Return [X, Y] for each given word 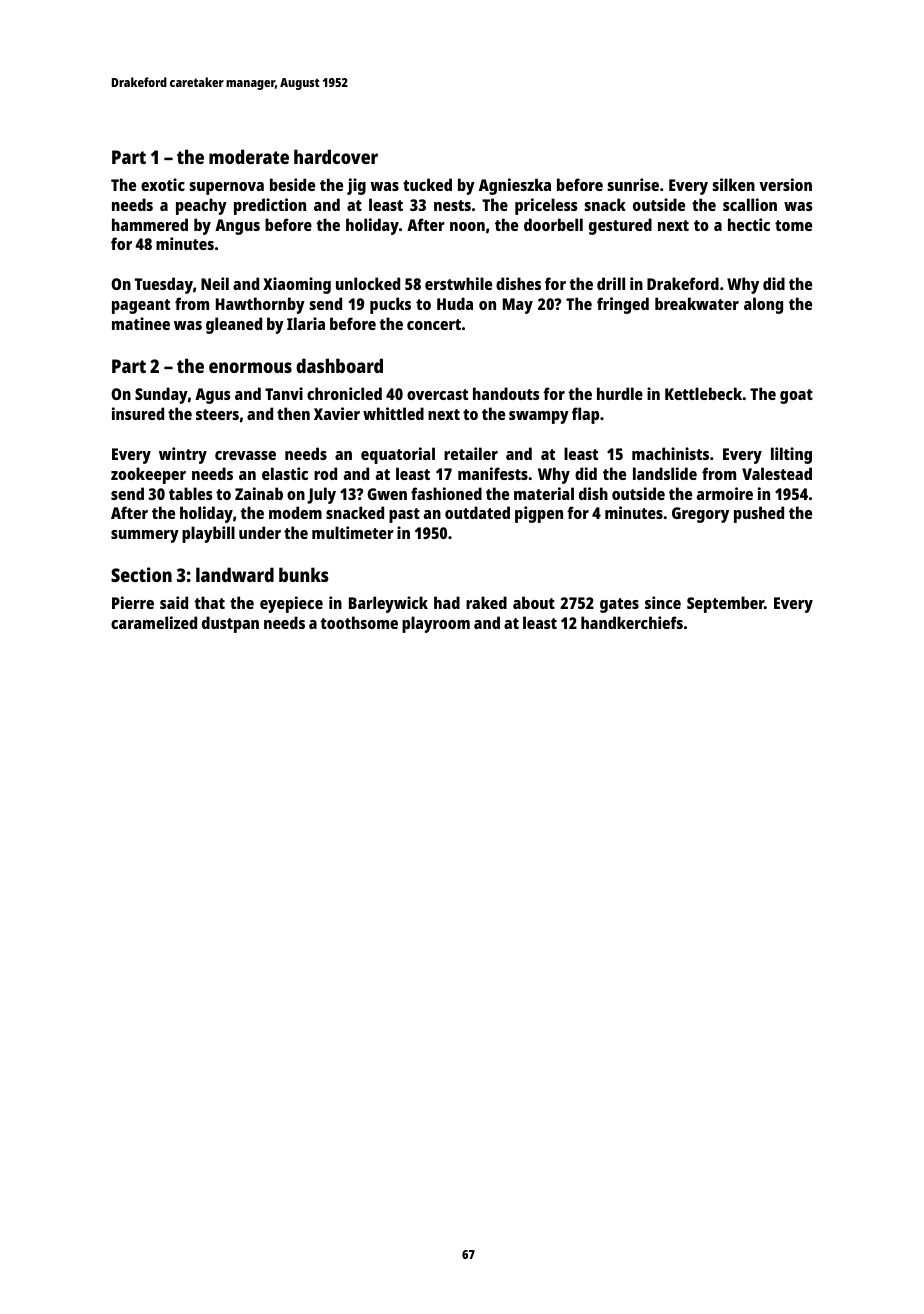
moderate [249, 156]
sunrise [633, 184]
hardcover [336, 156]
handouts [506, 393]
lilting [791, 455]
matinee [141, 323]
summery [145, 536]
